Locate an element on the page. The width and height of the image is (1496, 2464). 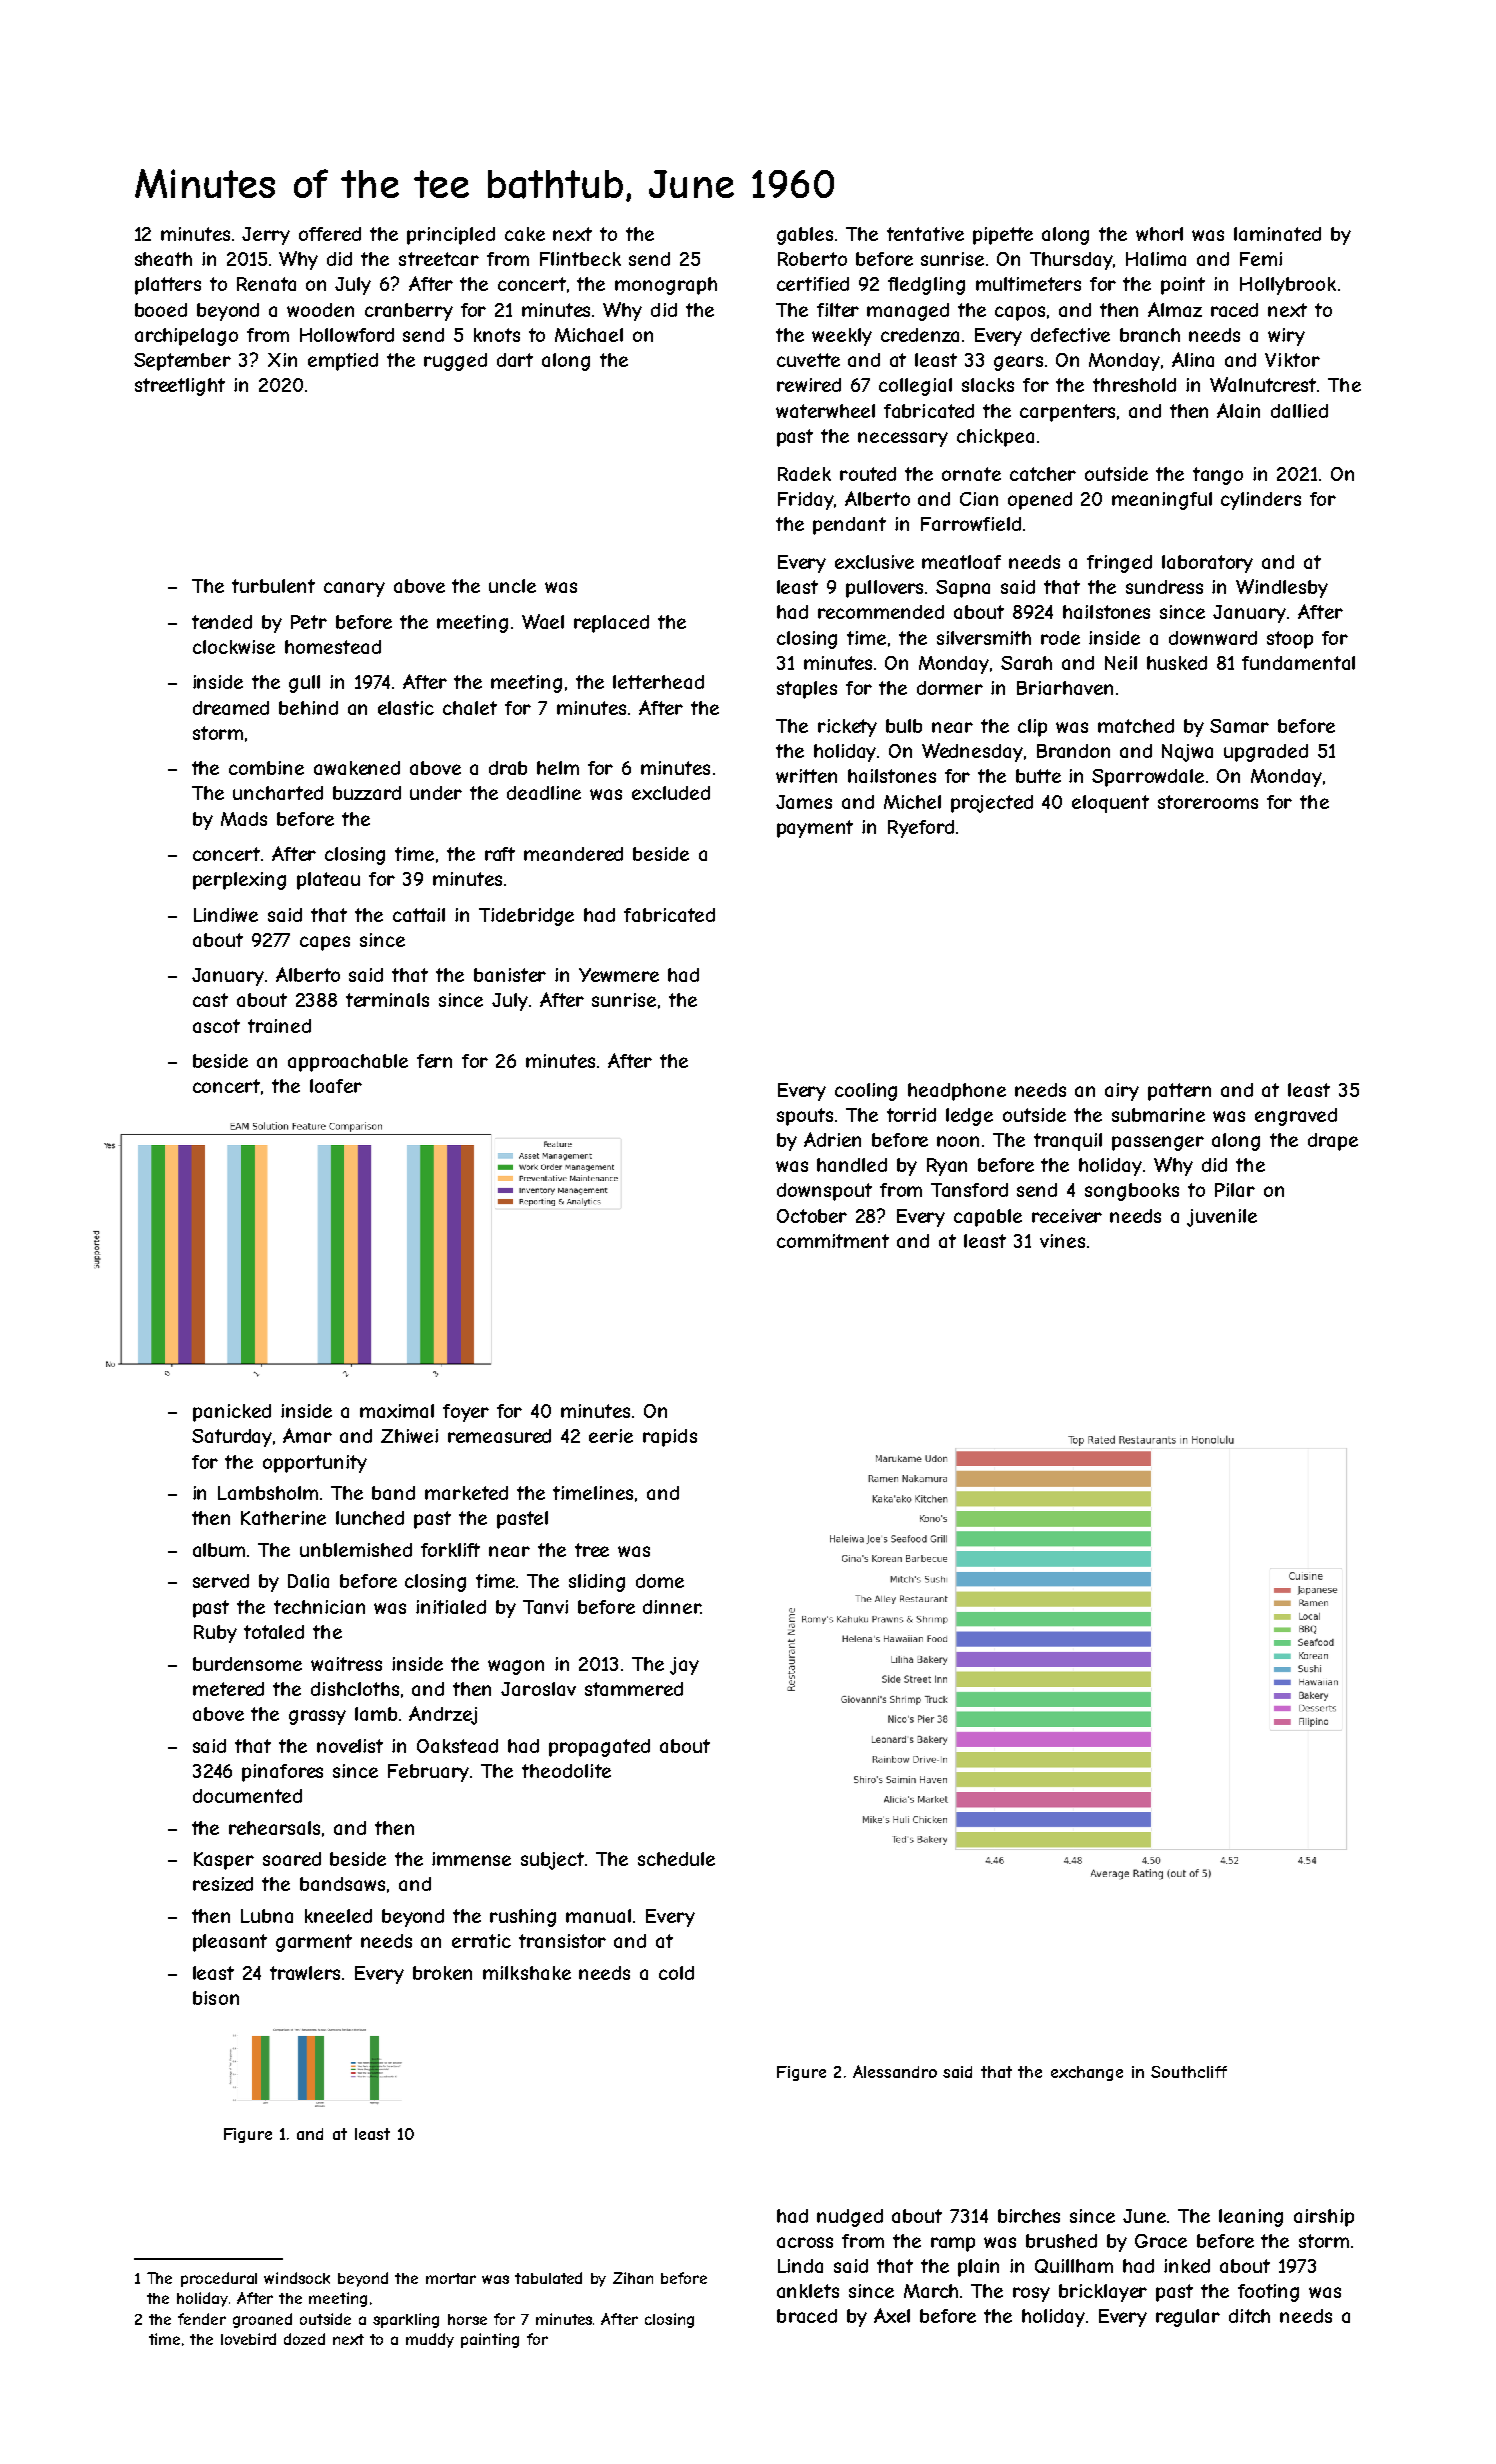
windsock is located at coordinates (297, 2278).
